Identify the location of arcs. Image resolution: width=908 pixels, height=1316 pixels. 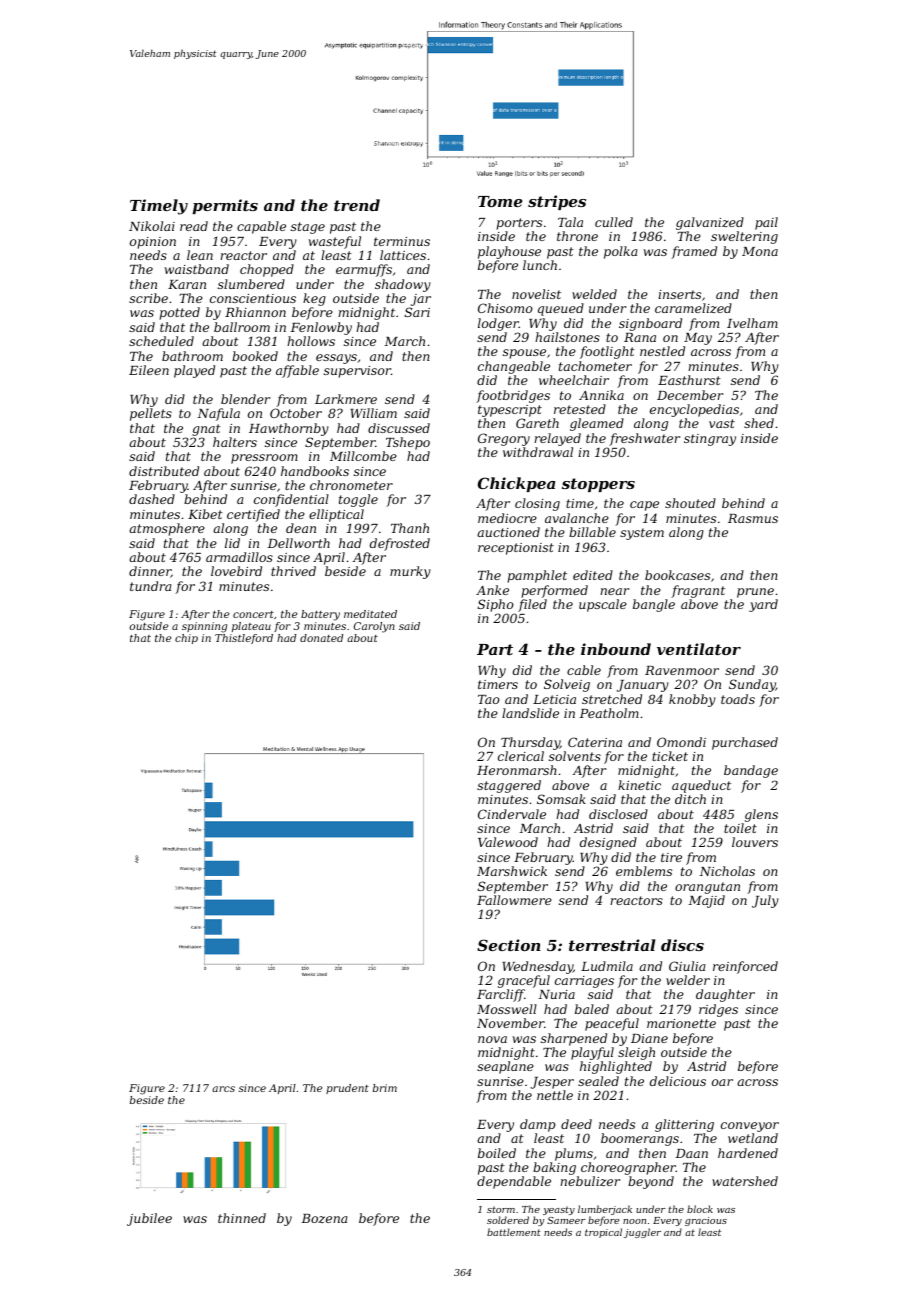
(223, 1089).
